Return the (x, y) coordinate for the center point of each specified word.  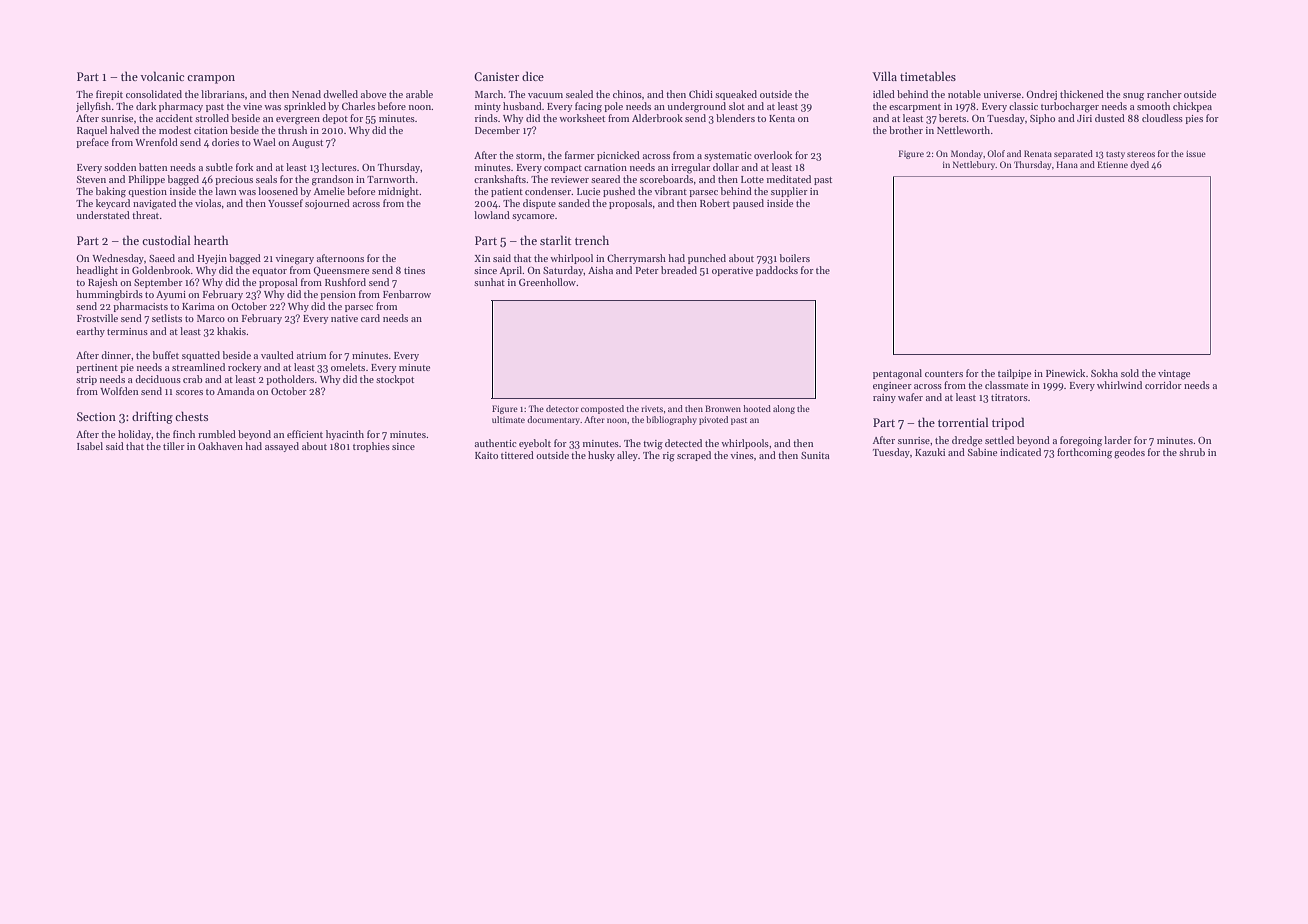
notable (964, 94)
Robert (715, 203)
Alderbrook (657, 118)
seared (605, 179)
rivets (652, 409)
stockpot (395, 380)
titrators (1009, 397)
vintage (1174, 375)
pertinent (97, 368)
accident (174, 118)
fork (244, 167)
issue (1196, 153)
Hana (1067, 164)
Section (96, 416)
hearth (211, 240)
